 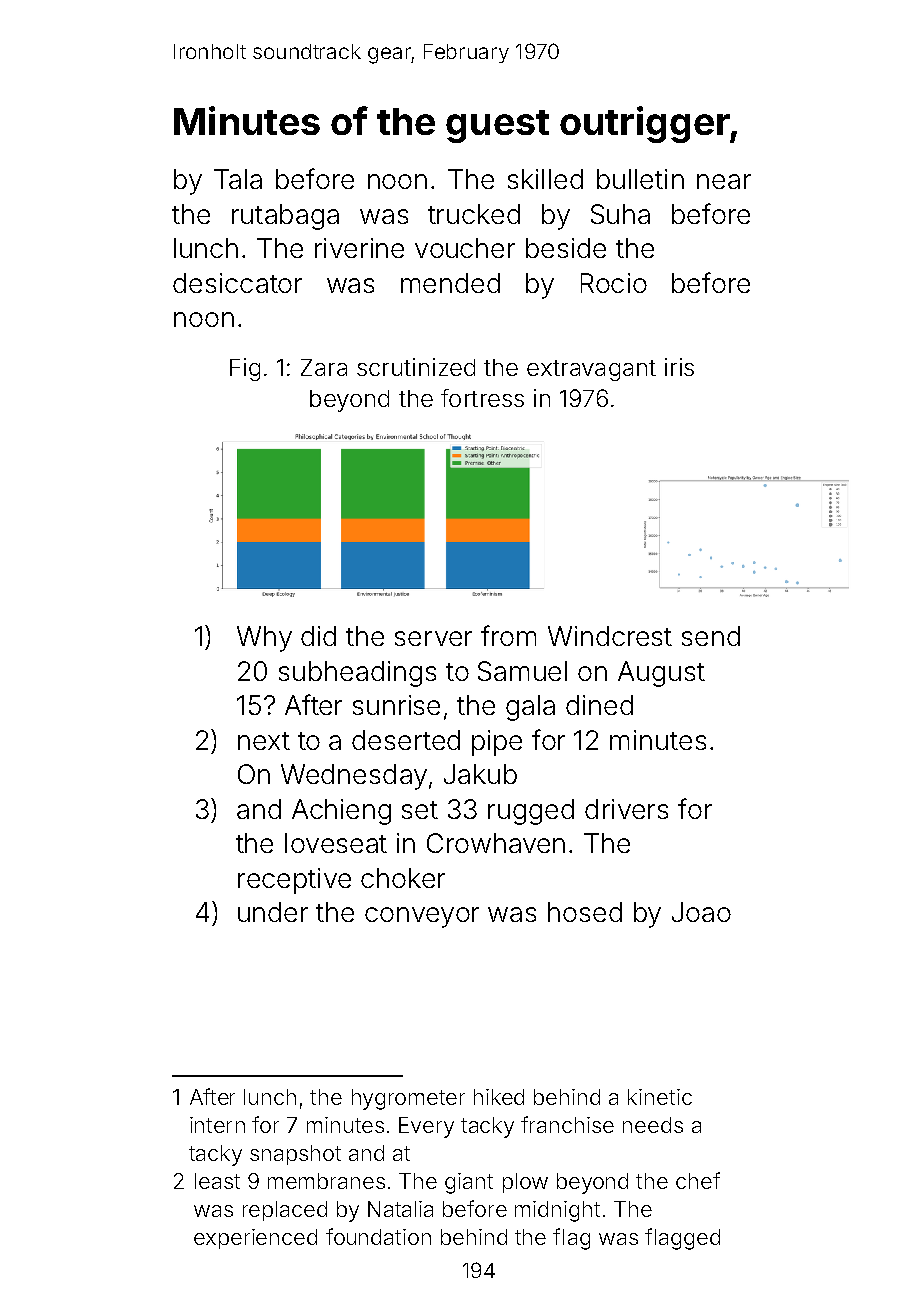 I want to click on desiccator, so click(x=237, y=283).
